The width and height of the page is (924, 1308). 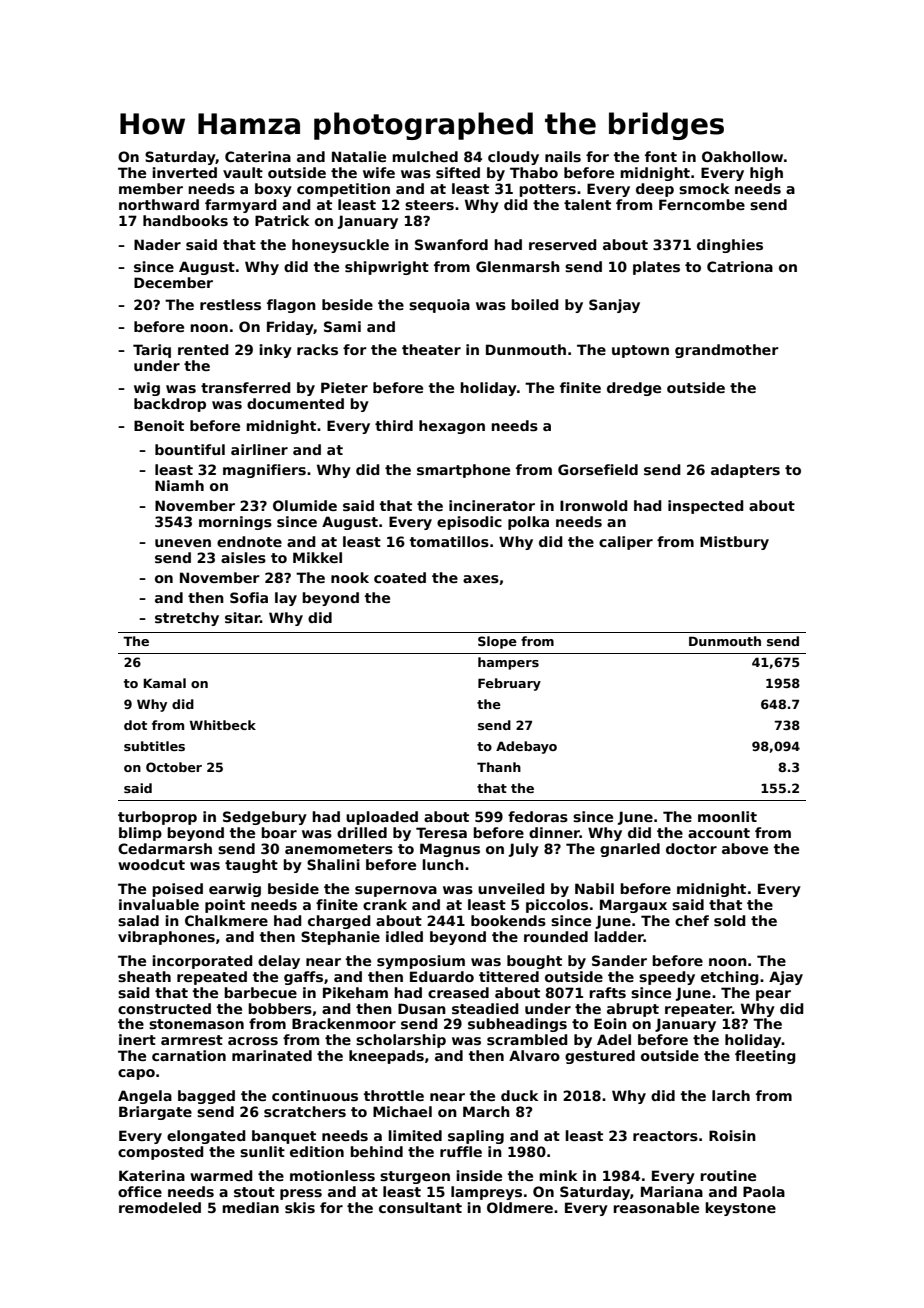 I want to click on remodeled, so click(x=160, y=1207).
